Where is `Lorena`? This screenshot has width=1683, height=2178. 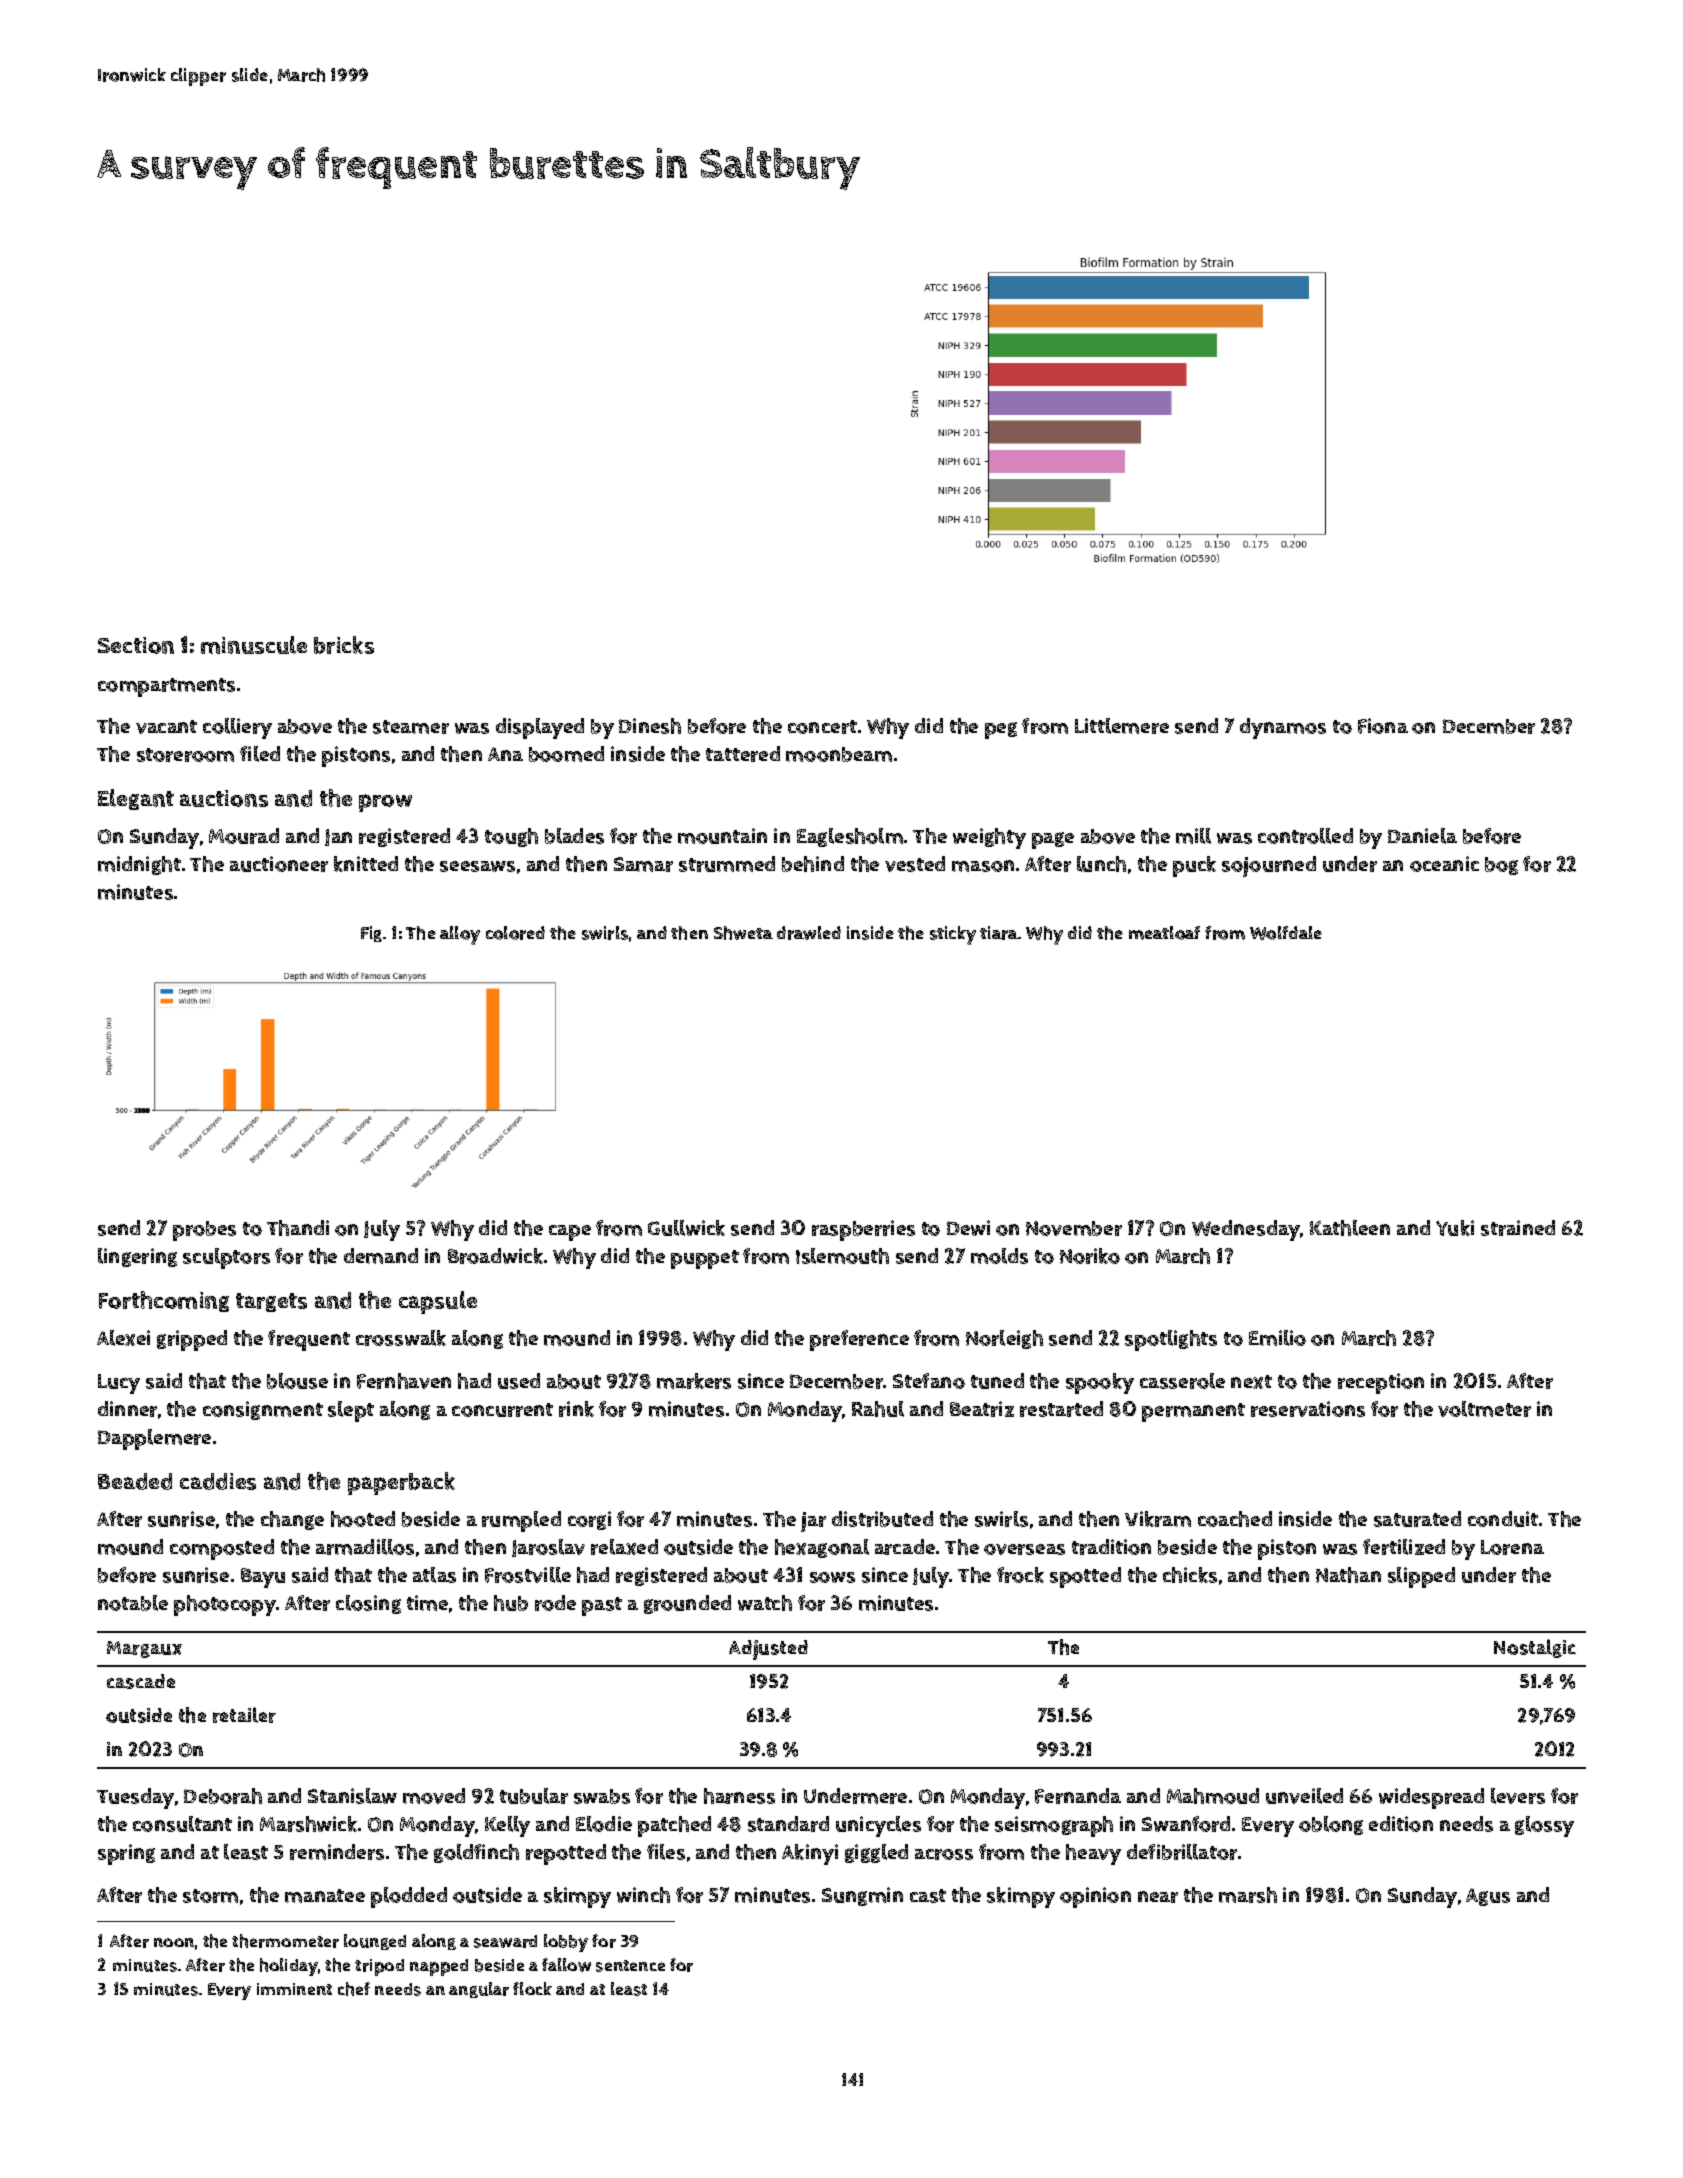
Lorena is located at coordinates (1512, 1547).
